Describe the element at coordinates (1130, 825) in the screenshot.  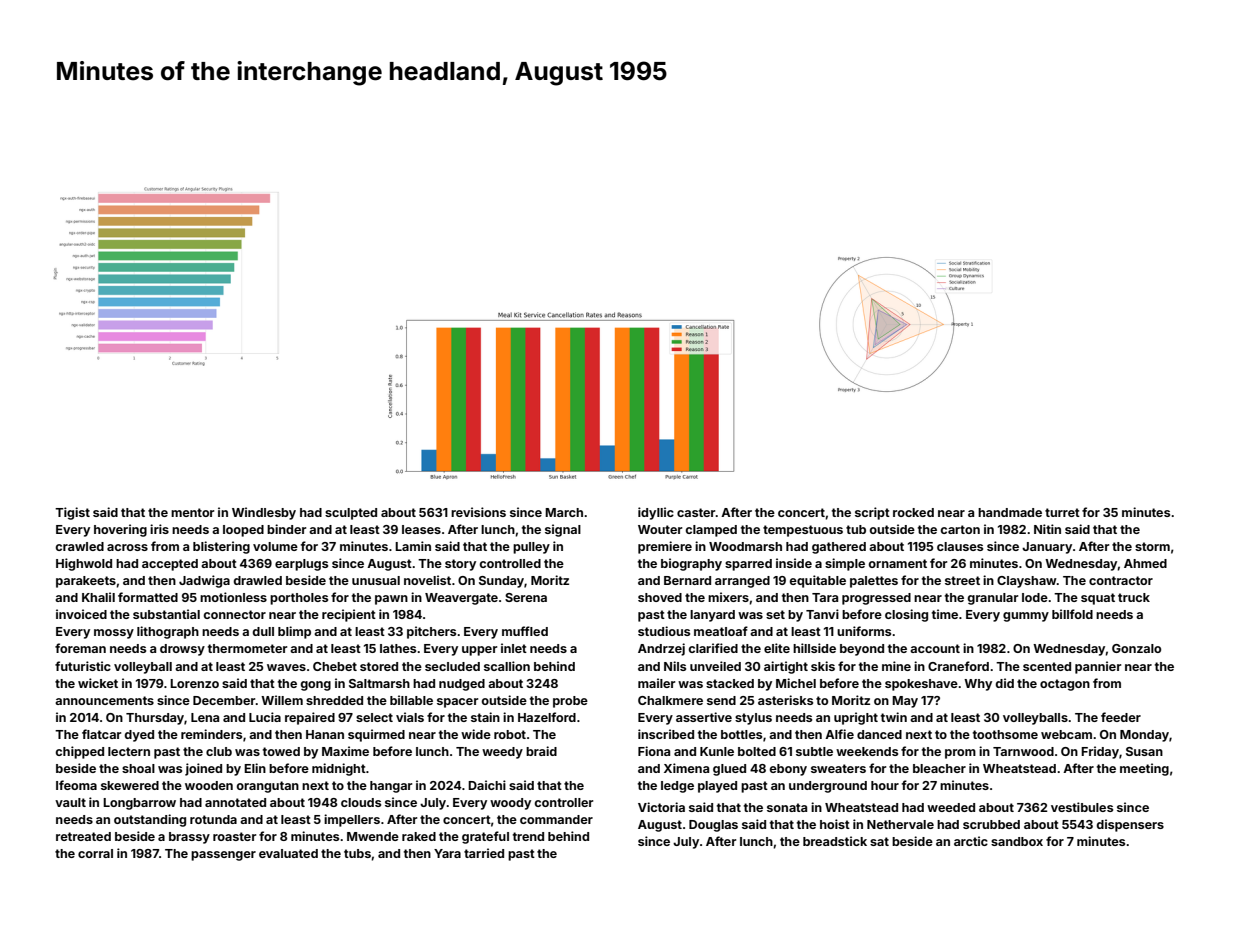
I see `dispensers` at that location.
